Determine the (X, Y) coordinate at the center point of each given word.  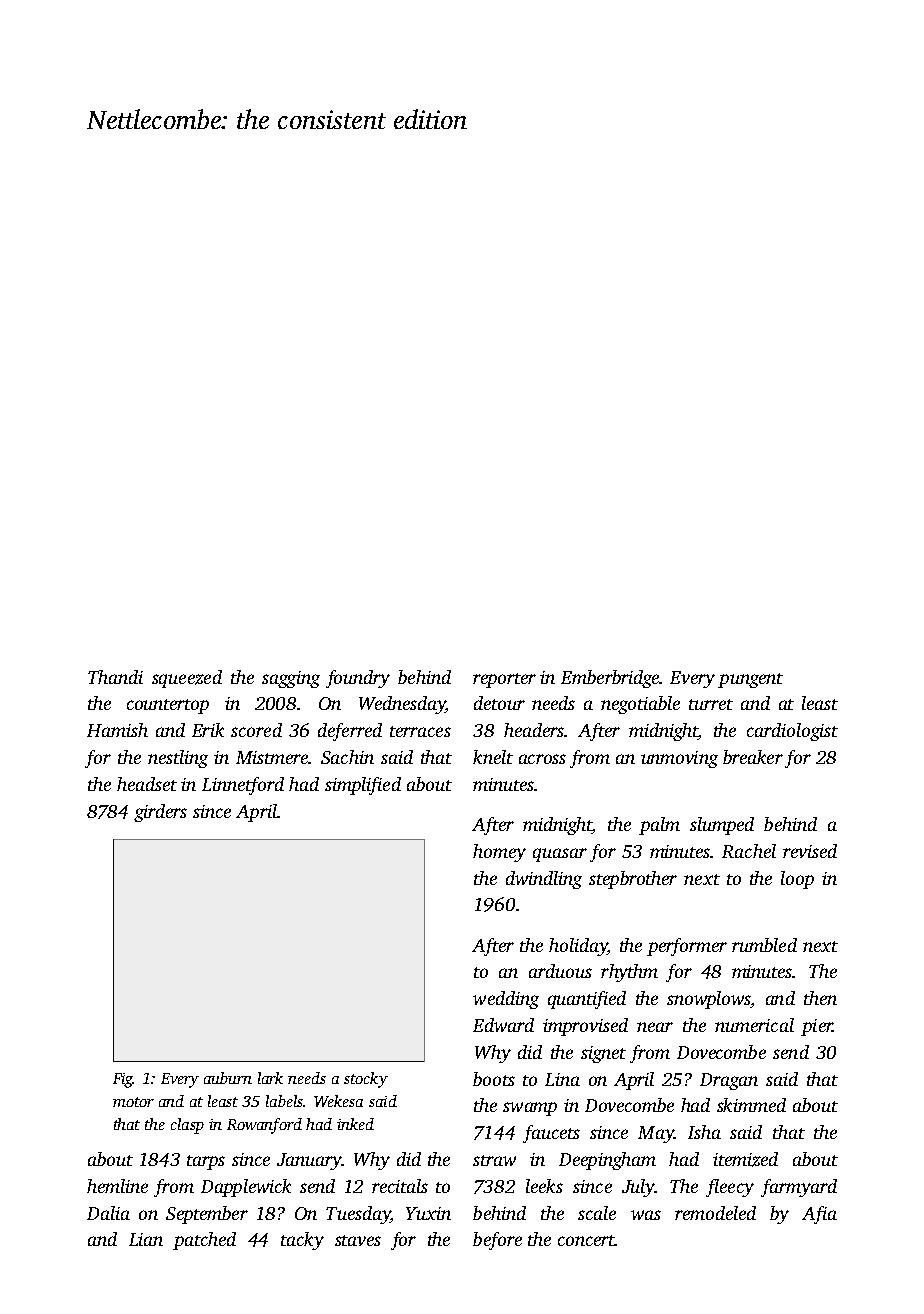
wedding (506, 1000)
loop (797, 880)
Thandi (115, 677)
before (497, 1241)
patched (204, 1241)
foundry (358, 679)
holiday (578, 947)
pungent (750, 680)
